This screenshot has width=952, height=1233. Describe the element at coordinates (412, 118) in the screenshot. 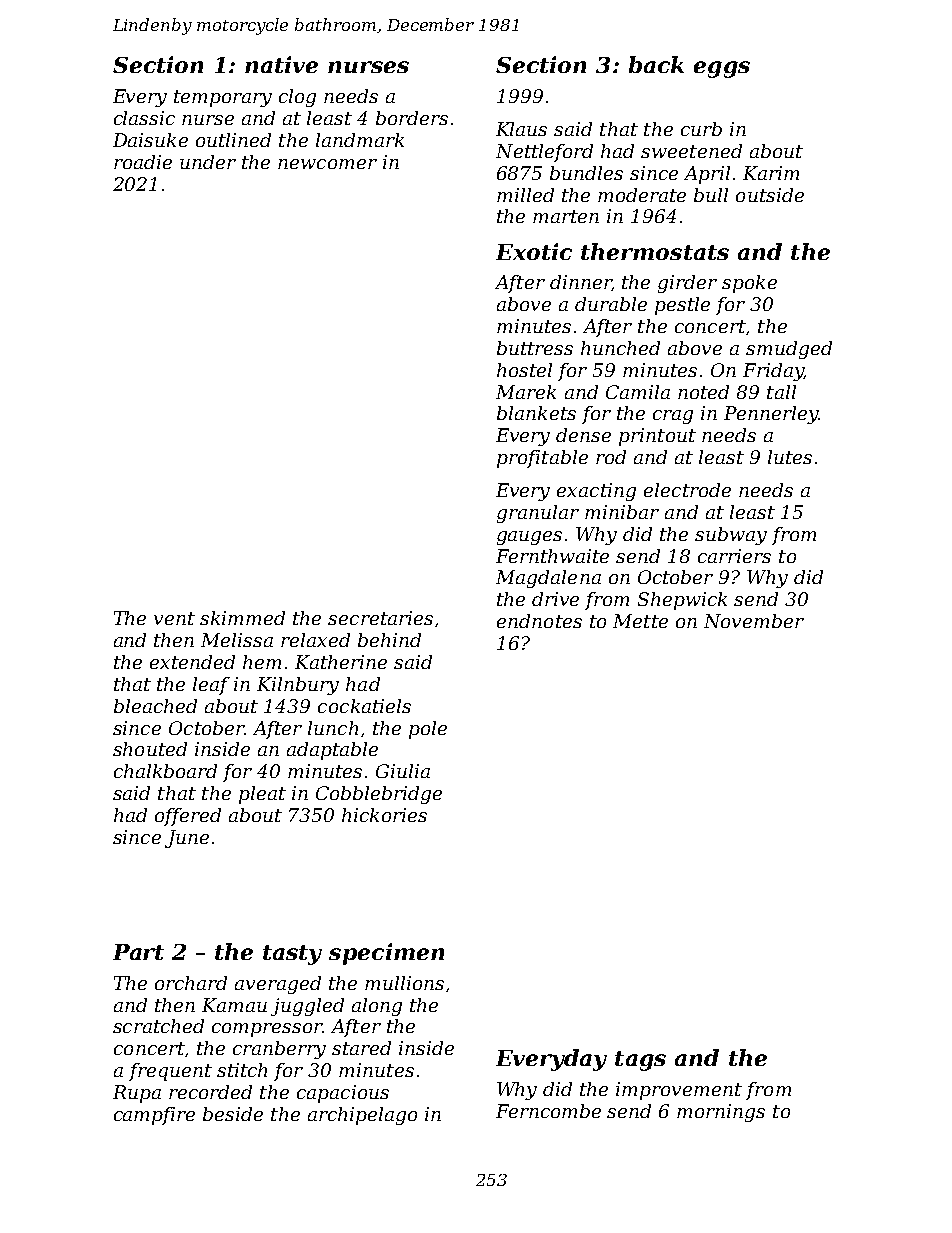

I see `borders` at that location.
